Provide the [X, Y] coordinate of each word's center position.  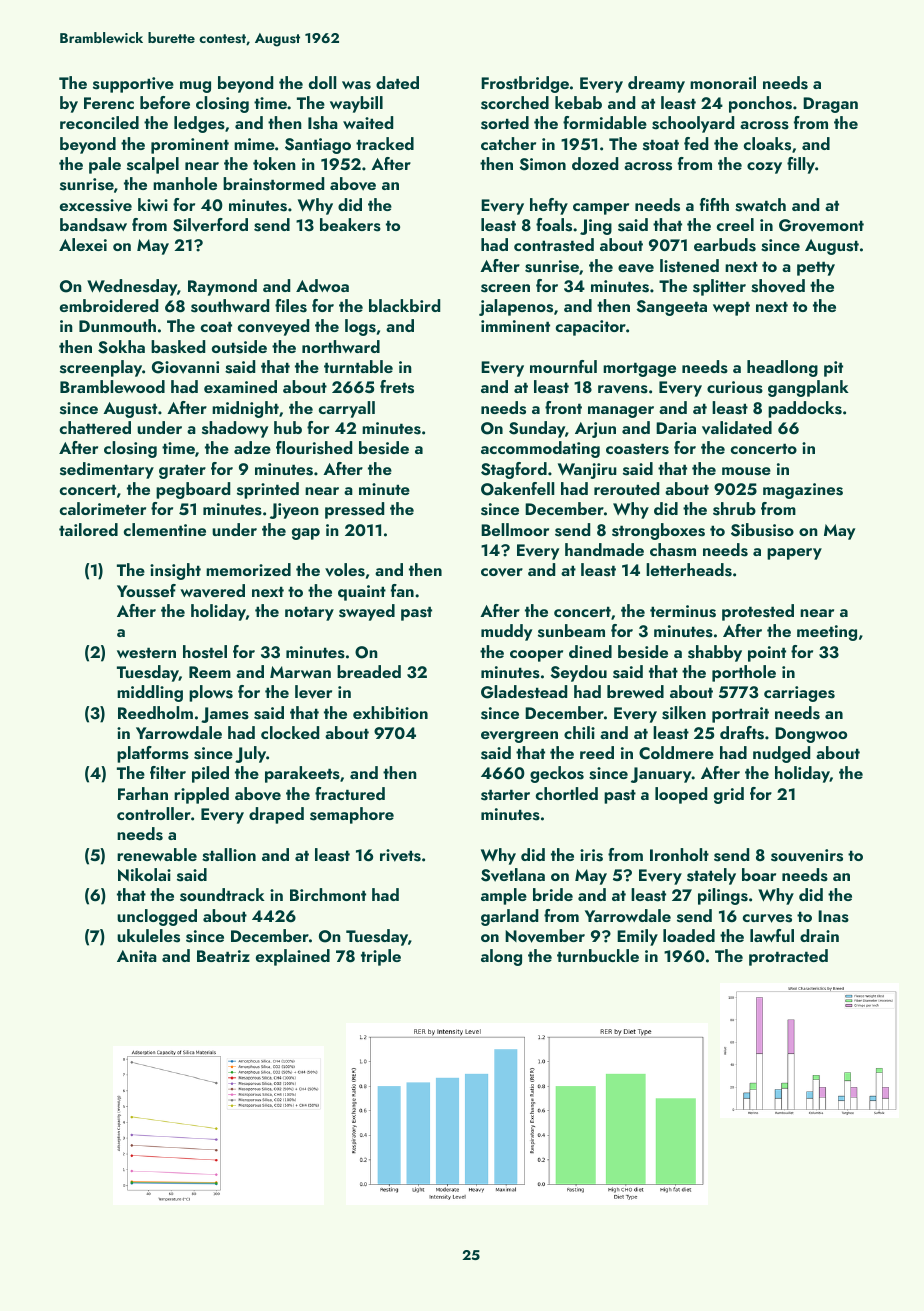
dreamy [656, 84]
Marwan [300, 672]
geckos [557, 774]
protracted [788, 957]
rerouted [626, 488]
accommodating [540, 449]
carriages [799, 694]
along [501, 957]
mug [195, 87]
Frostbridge [525, 84]
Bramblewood [112, 386]
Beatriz [223, 956]
